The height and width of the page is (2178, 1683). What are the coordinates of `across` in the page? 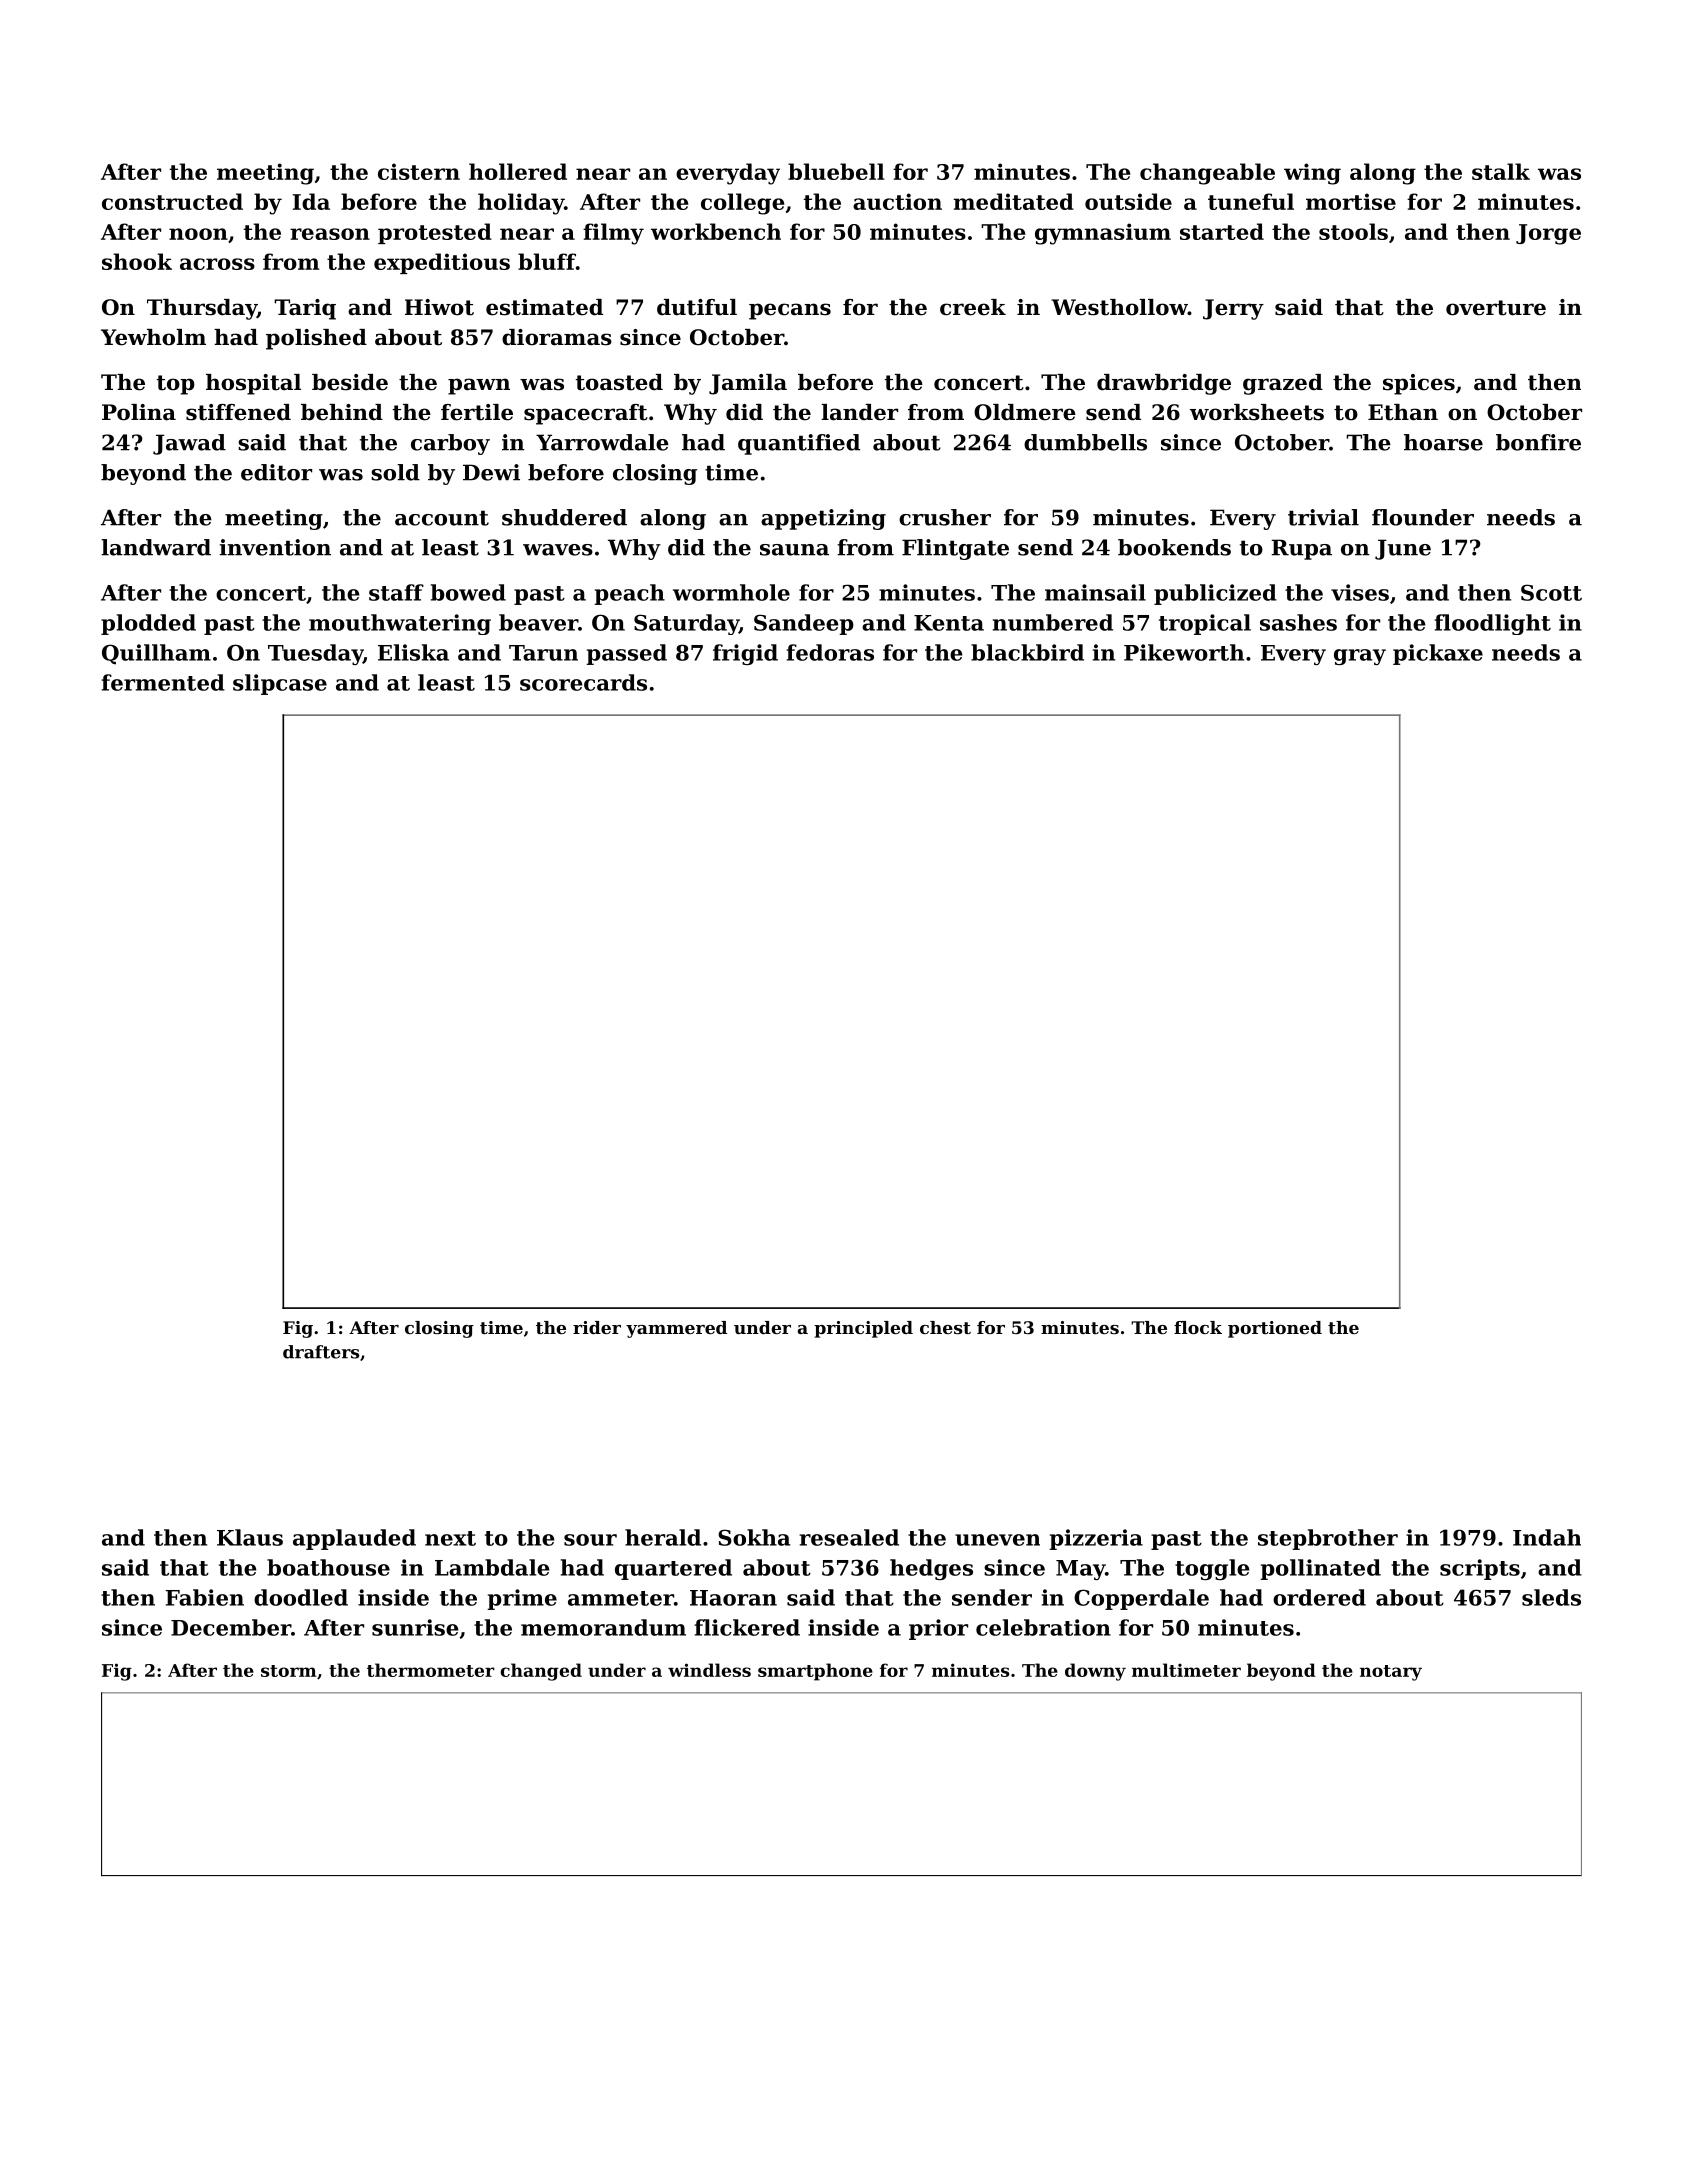 It's located at (217, 264).
